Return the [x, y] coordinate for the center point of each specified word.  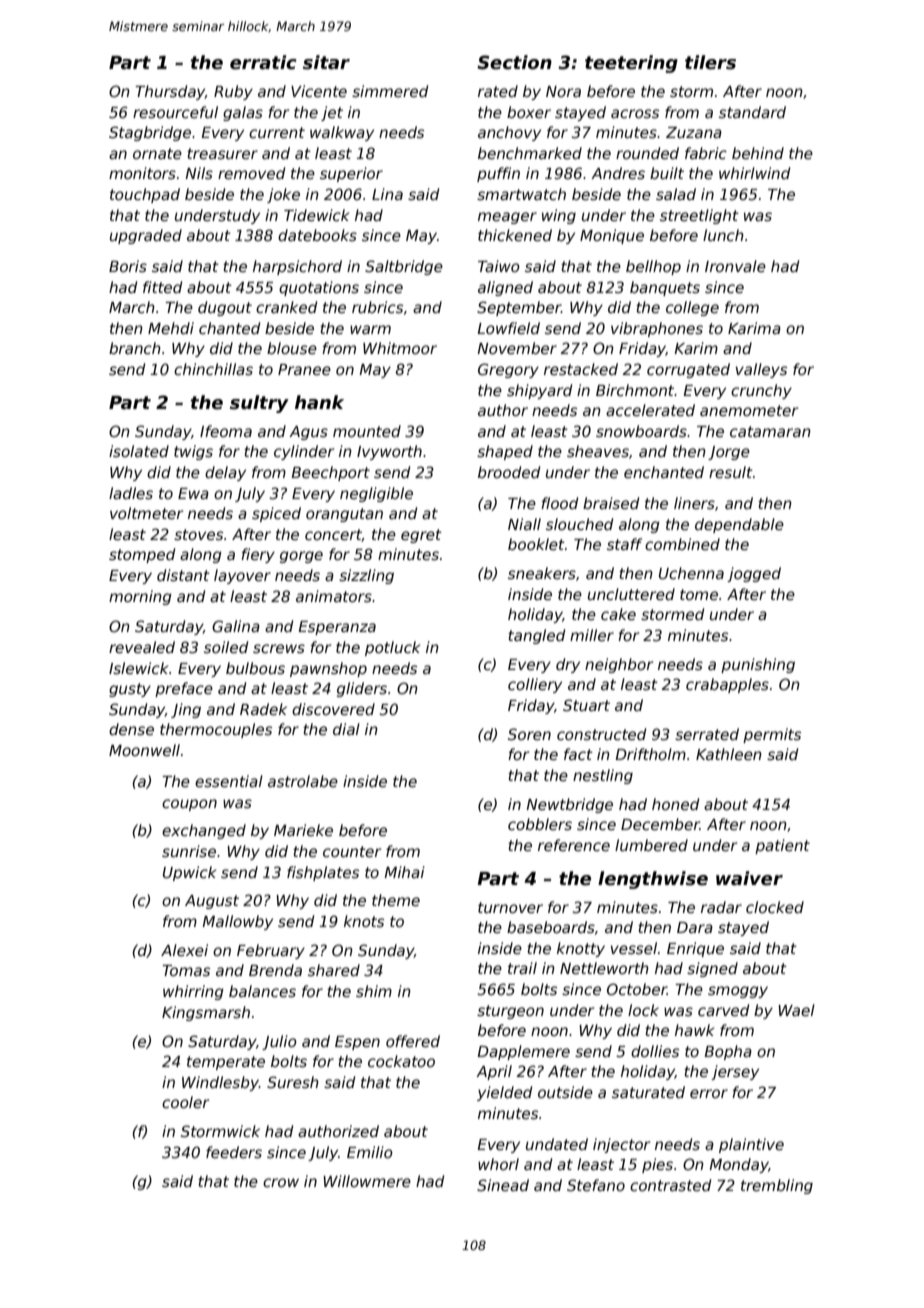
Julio [279, 1042]
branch [135, 348]
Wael [796, 1010]
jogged [754, 574]
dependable [739, 525]
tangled [536, 636]
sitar [326, 62]
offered [413, 1041]
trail [522, 968]
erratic [263, 62]
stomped [142, 555]
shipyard [539, 391]
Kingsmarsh [206, 1013]
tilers [710, 62]
